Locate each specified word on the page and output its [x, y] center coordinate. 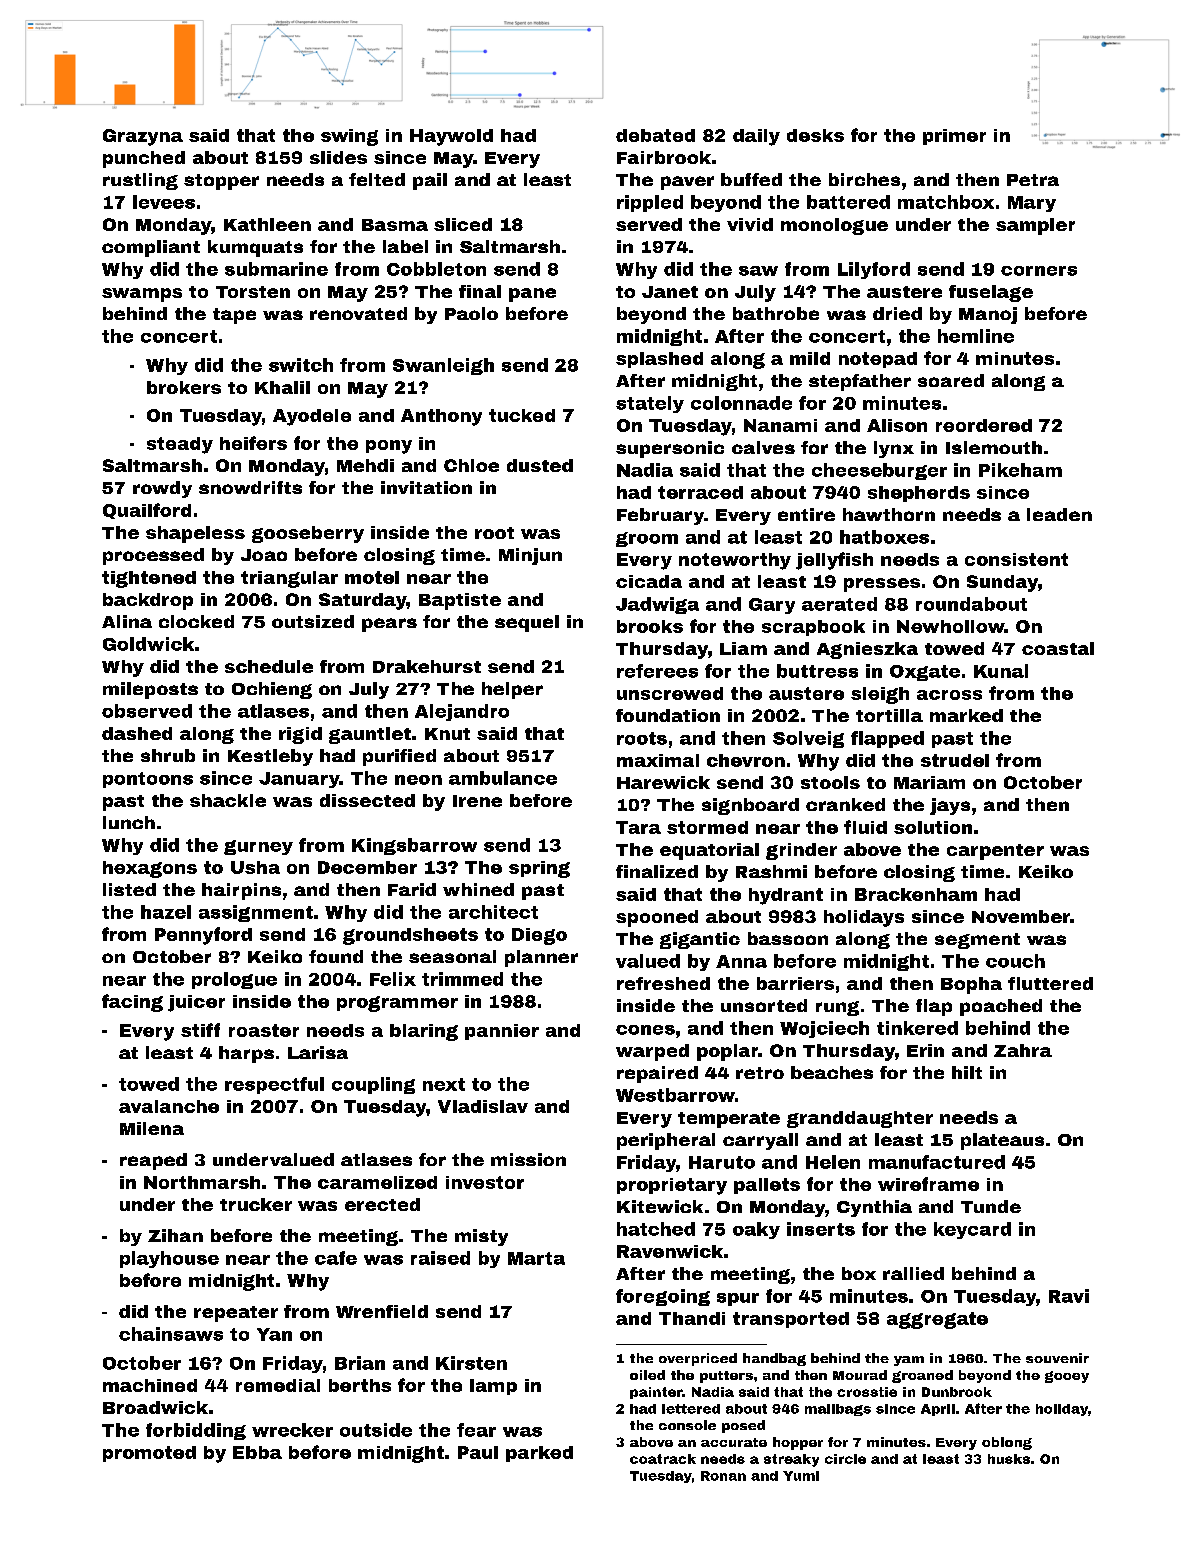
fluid [865, 827]
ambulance [503, 778]
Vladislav [483, 1106]
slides [338, 157]
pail [430, 181]
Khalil [282, 387]
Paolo [471, 313]
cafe [336, 1258]
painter [656, 1393]
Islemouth [994, 447]
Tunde [991, 1206]
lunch [129, 822]
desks [815, 135]
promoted [149, 1454]
